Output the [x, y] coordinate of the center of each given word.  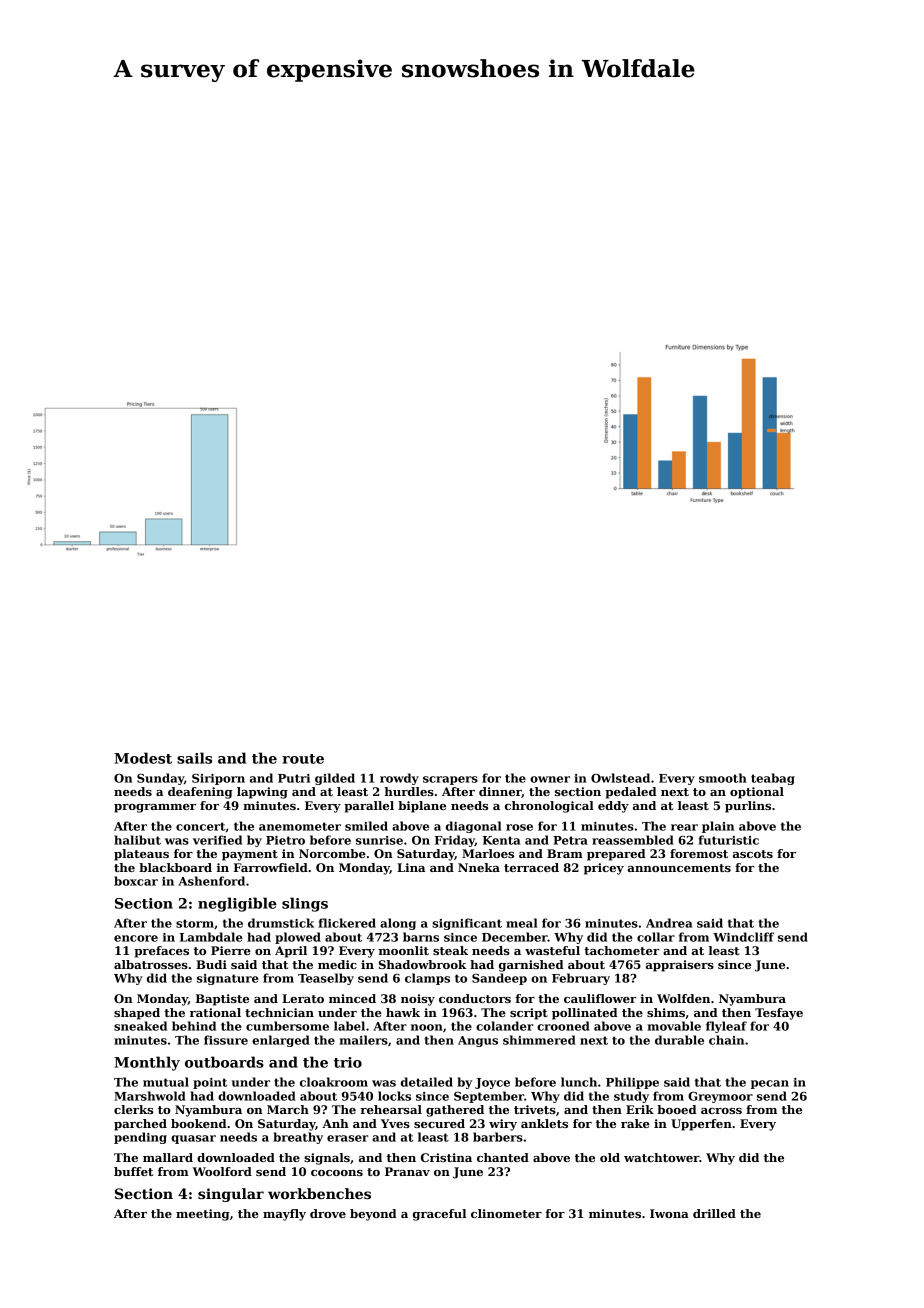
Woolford [222, 1171]
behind [194, 1026]
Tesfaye [779, 1014]
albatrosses [151, 964]
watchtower [661, 1157]
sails [194, 758]
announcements [679, 868]
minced [352, 998]
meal [521, 923]
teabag [773, 779]
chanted [503, 1157]
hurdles [409, 791]
